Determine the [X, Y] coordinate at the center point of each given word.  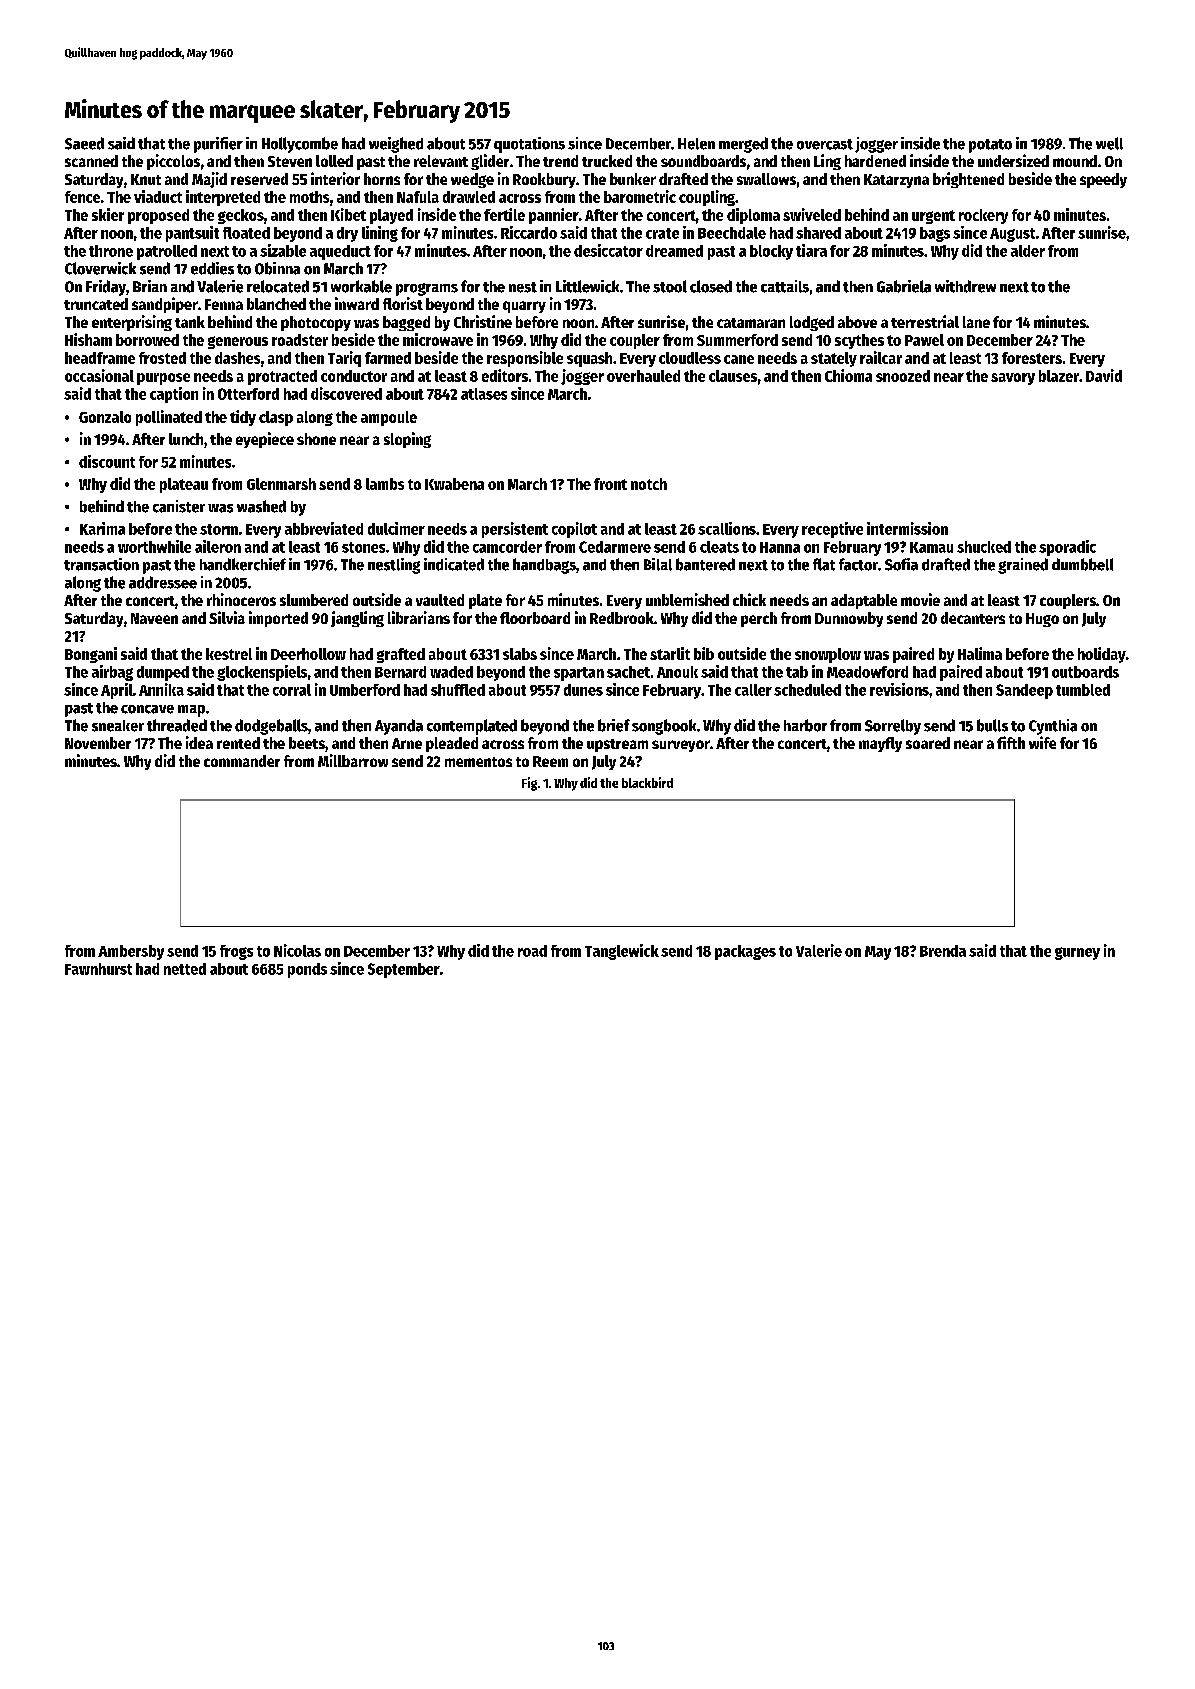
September [404, 970]
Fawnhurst [98, 969]
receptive [832, 530]
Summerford [737, 340]
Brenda [943, 951]
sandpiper [165, 305]
